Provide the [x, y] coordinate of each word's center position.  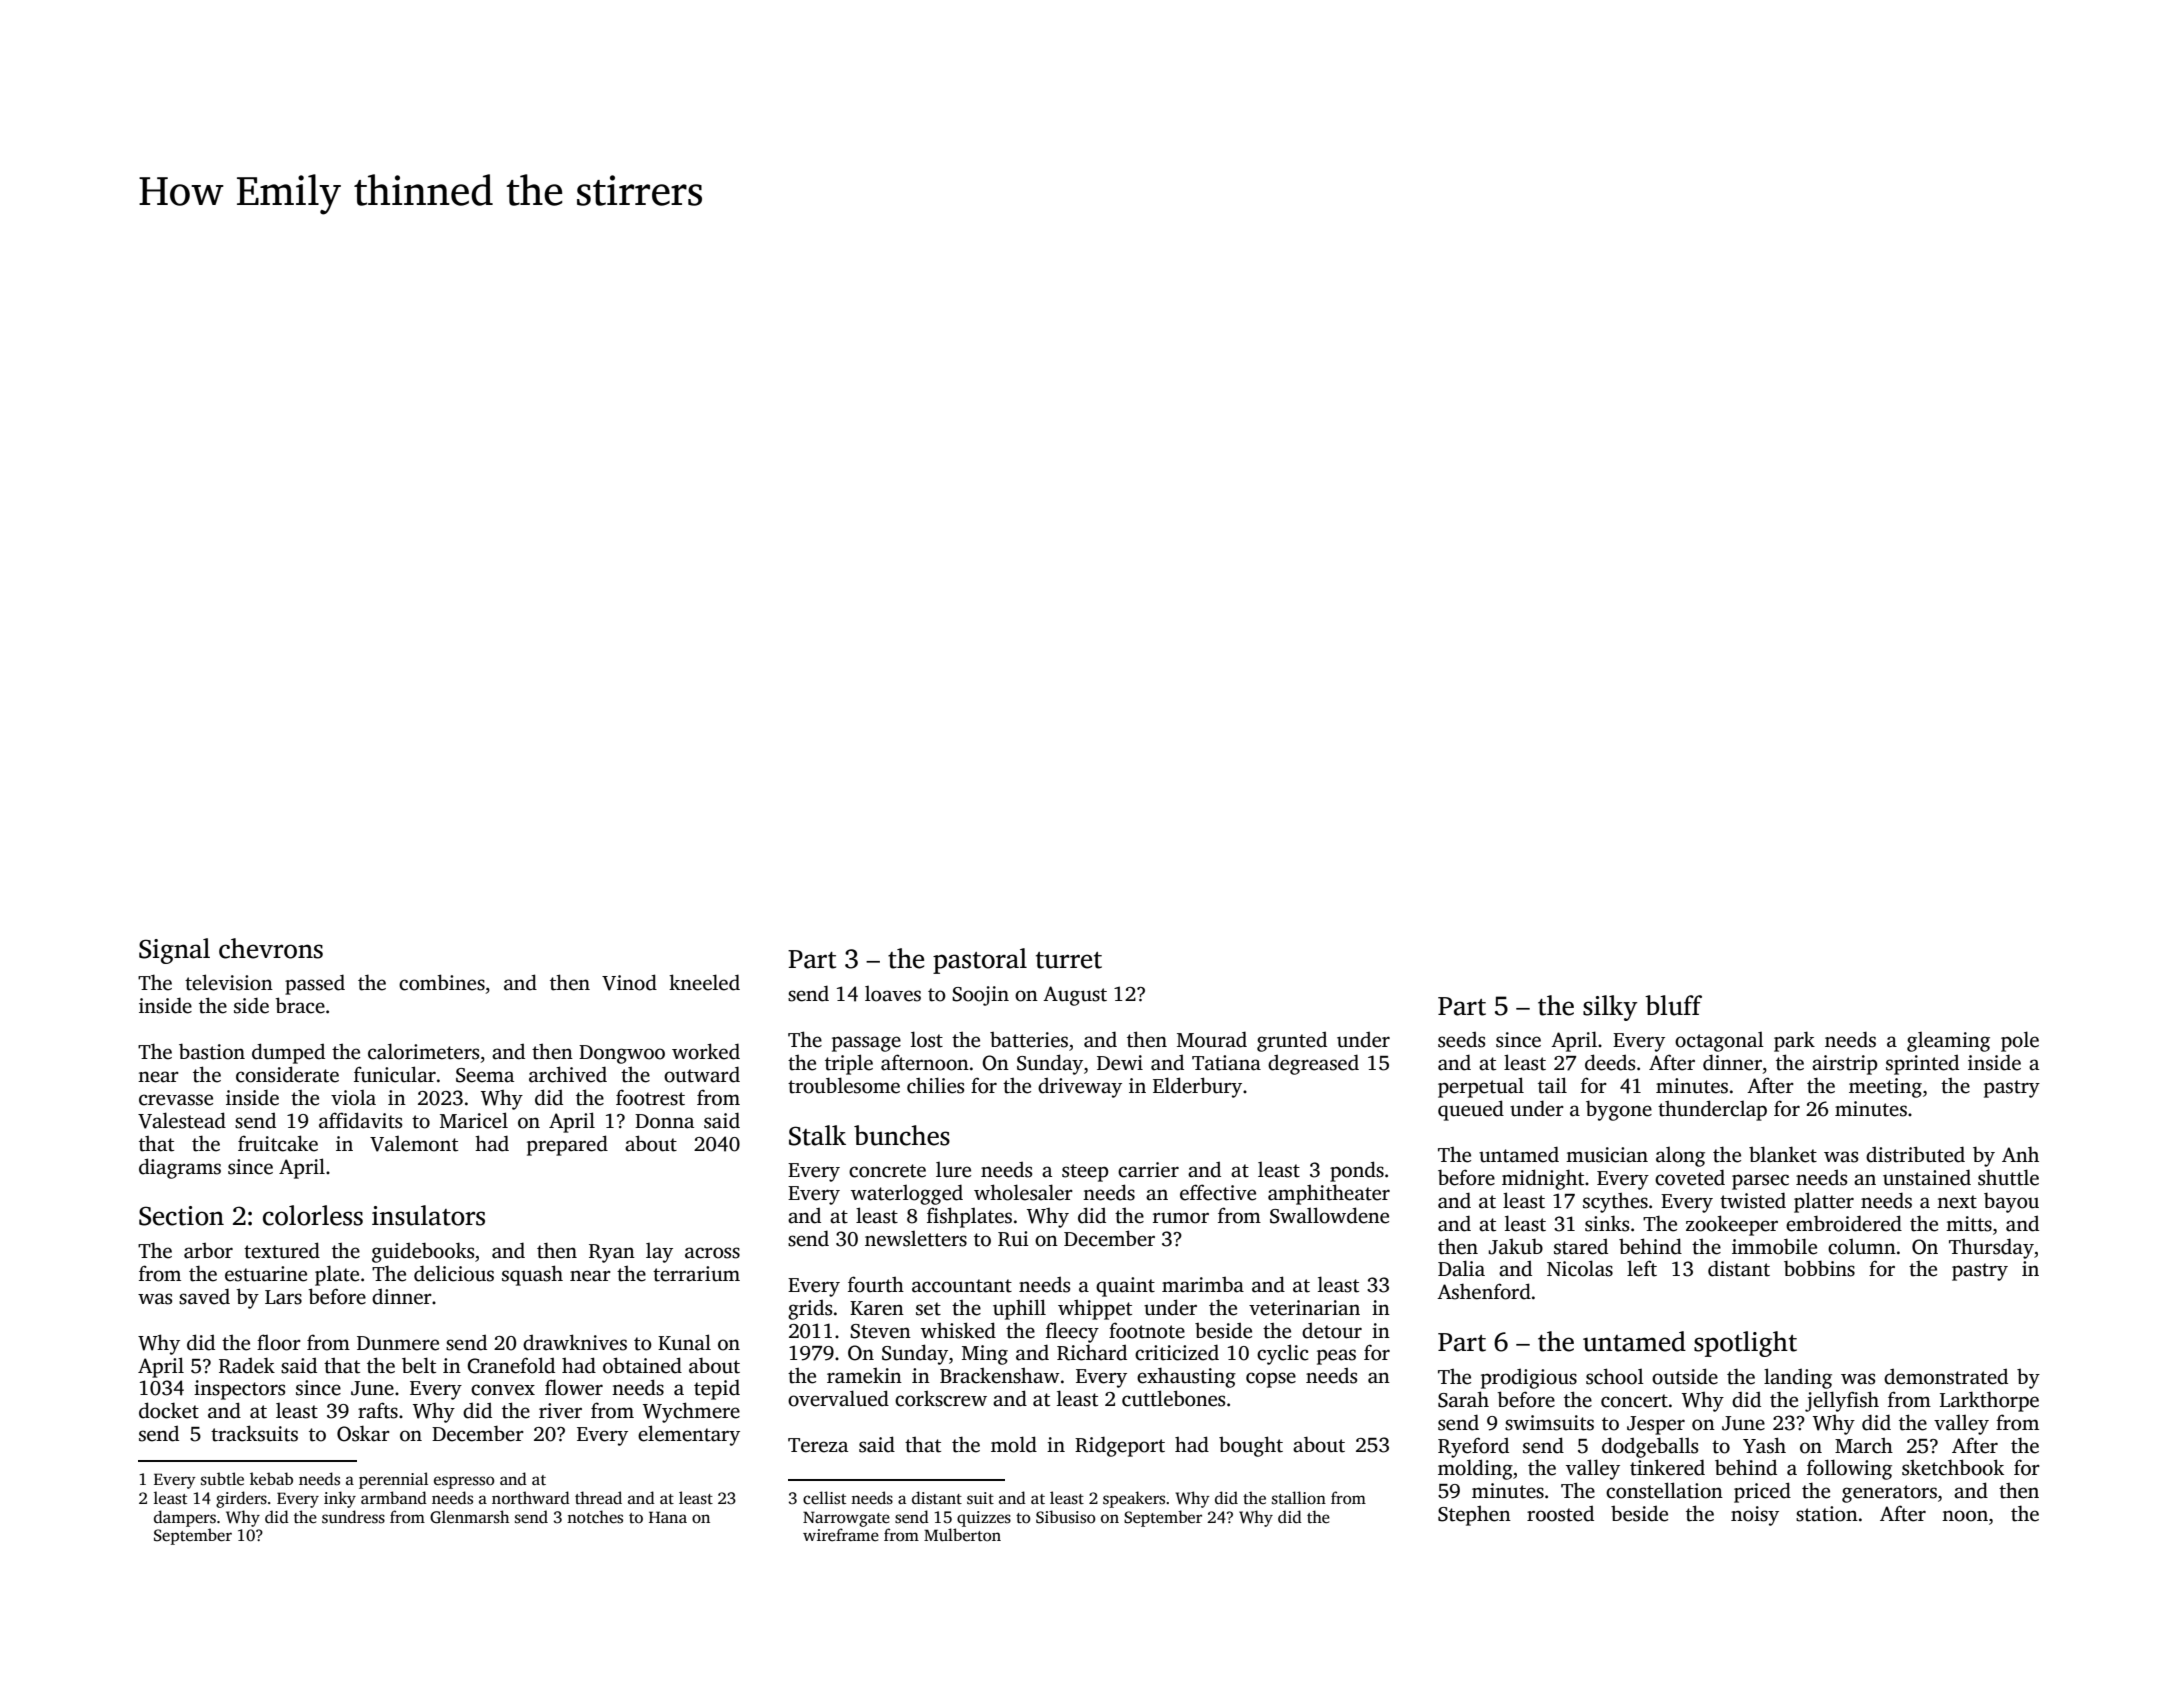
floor [279, 1342]
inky [340, 1499]
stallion [1299, 1498]
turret [1069, 960]
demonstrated [1946, 1376]
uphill [1019, 1309]
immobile [1774, 1246]
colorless [313, 1215]
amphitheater [1329, 1194]
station [1827, 1514]
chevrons [271, 948]
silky [1610, 1008]
